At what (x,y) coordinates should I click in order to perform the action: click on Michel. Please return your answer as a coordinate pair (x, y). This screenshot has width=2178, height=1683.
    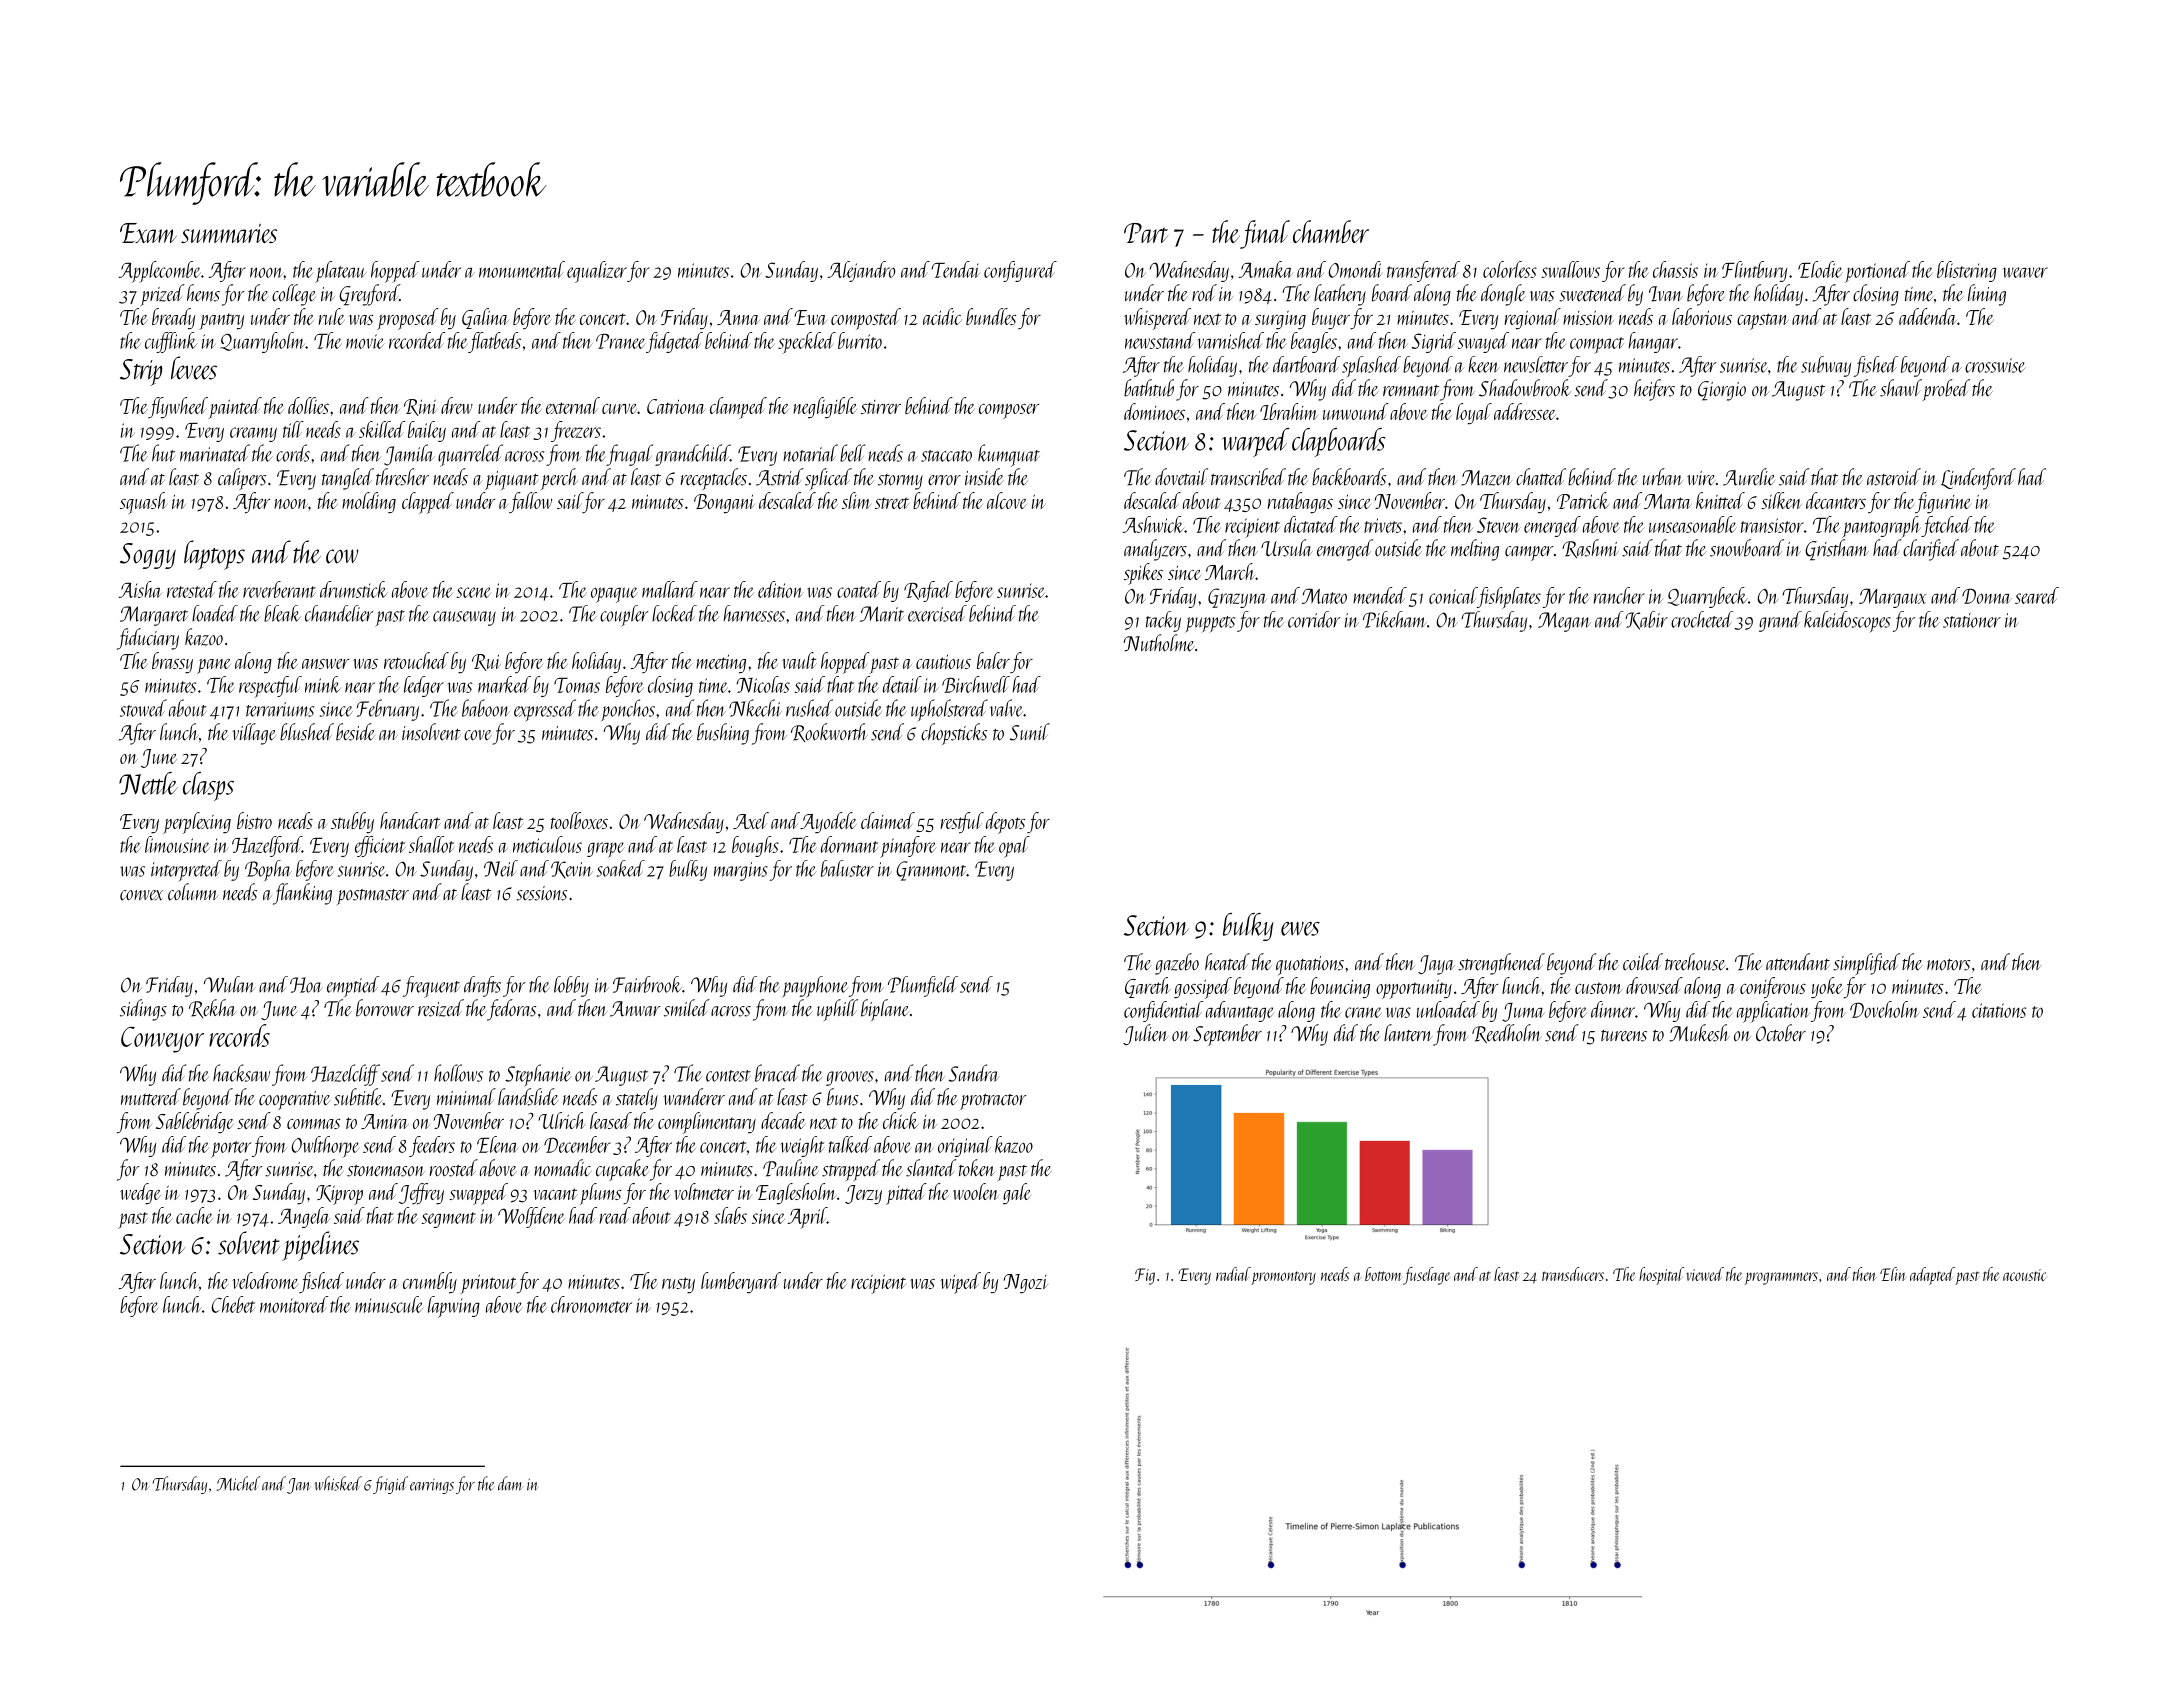
    Looking at the image, I should click on (238, 1483).
